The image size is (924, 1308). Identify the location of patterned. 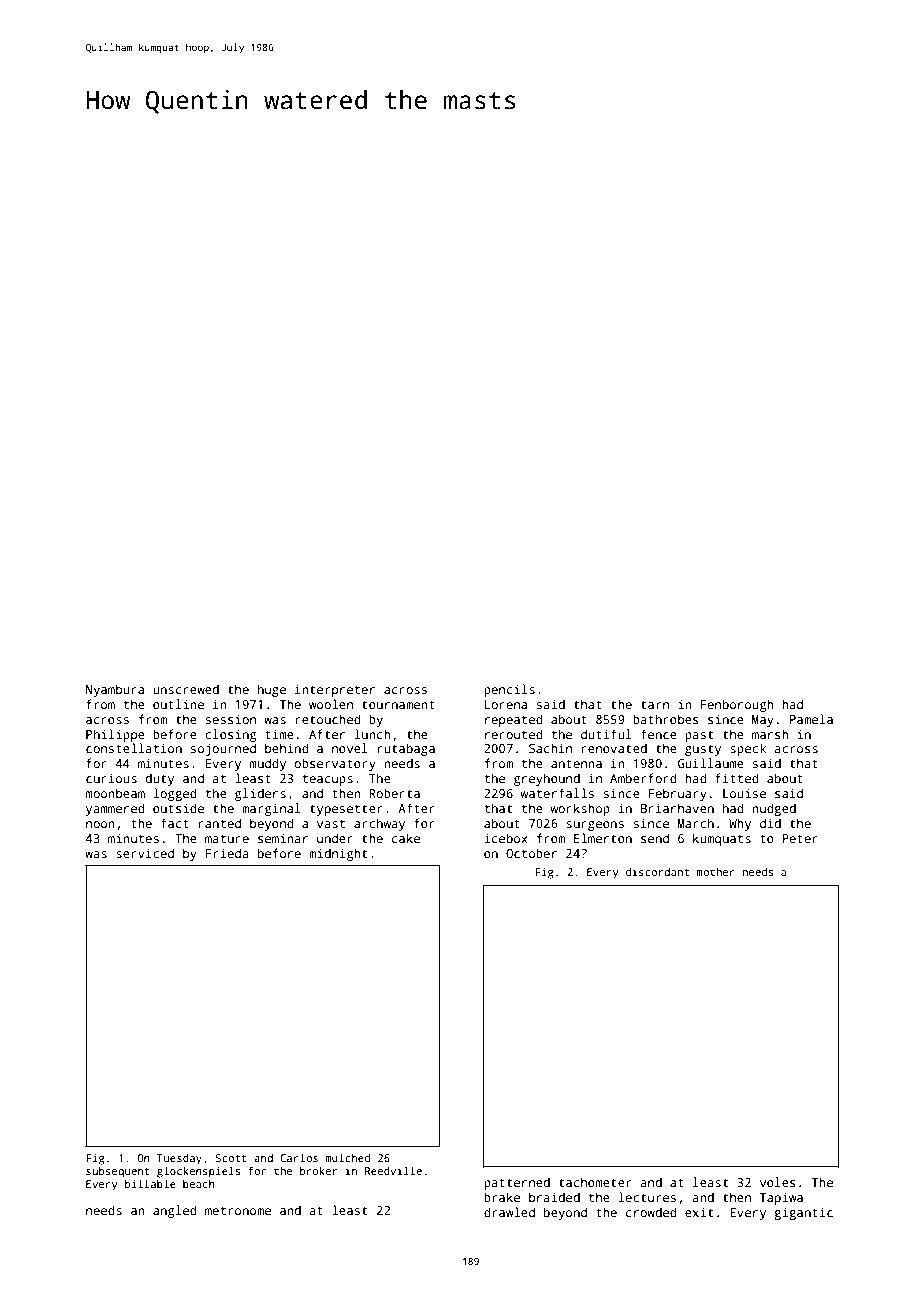
(517, 1183).
